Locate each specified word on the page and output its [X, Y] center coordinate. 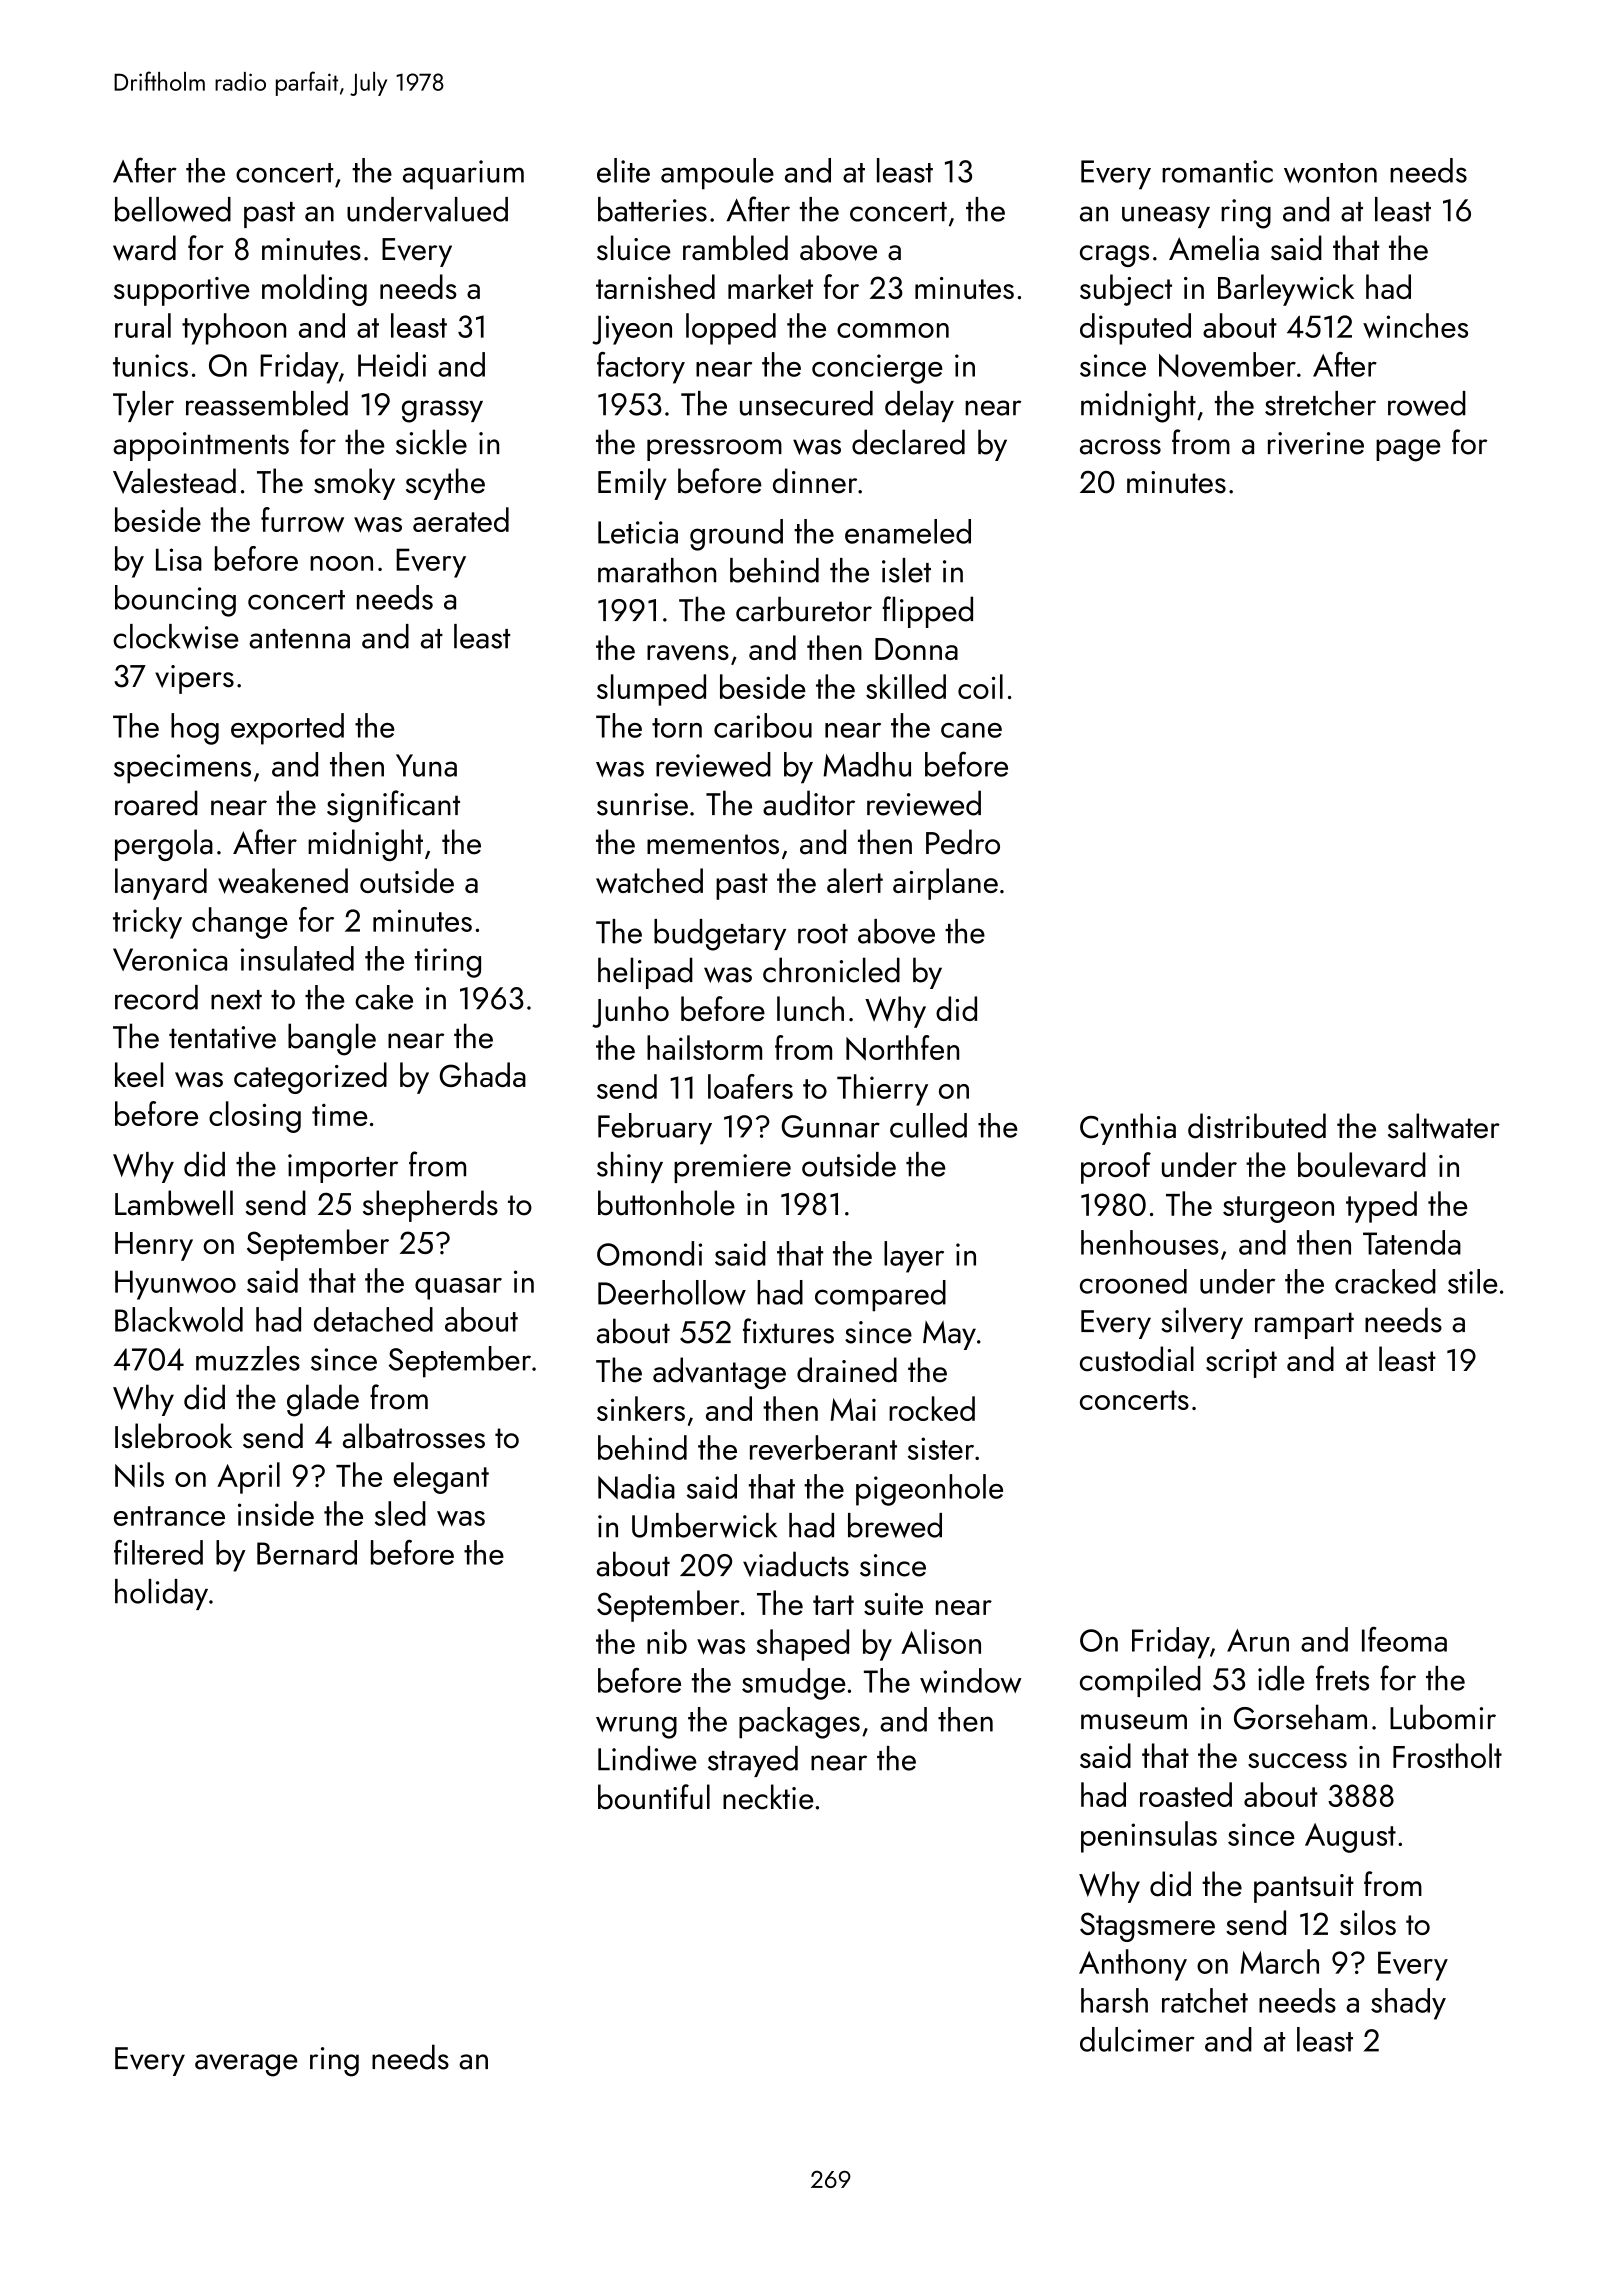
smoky [354, 484]
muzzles [248, 1358]
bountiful [654, 1797]
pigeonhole [929, 1490]
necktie [768, 1797]
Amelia [1214, 248]
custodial [1137, 1359]
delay [919, 406]
